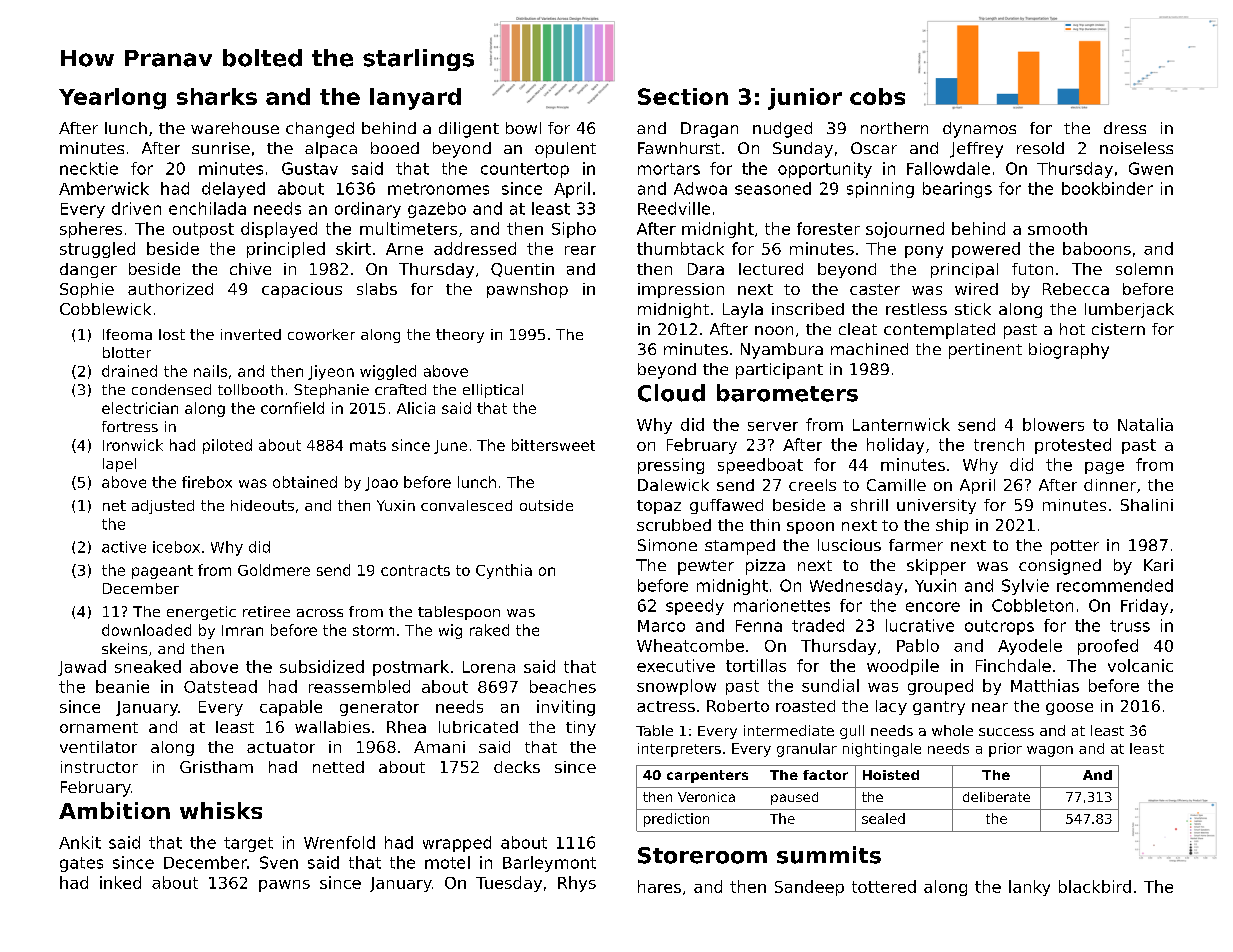 The image size is (1233, 952). I want to click on caster, so click(875, 289).
